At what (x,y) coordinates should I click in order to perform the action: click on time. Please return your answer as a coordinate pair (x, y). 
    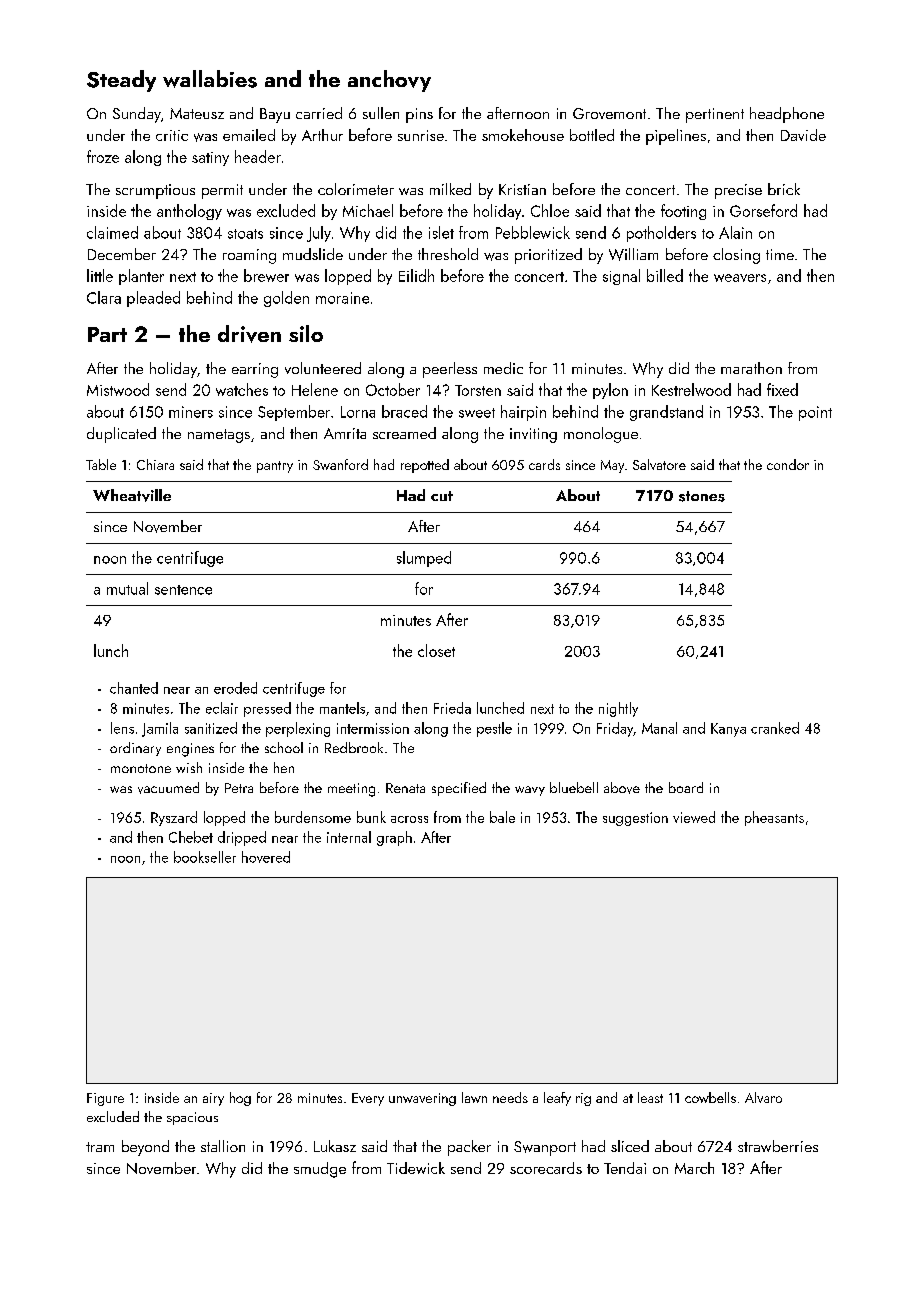
    Looking at the image, I should click on (780, 254).
